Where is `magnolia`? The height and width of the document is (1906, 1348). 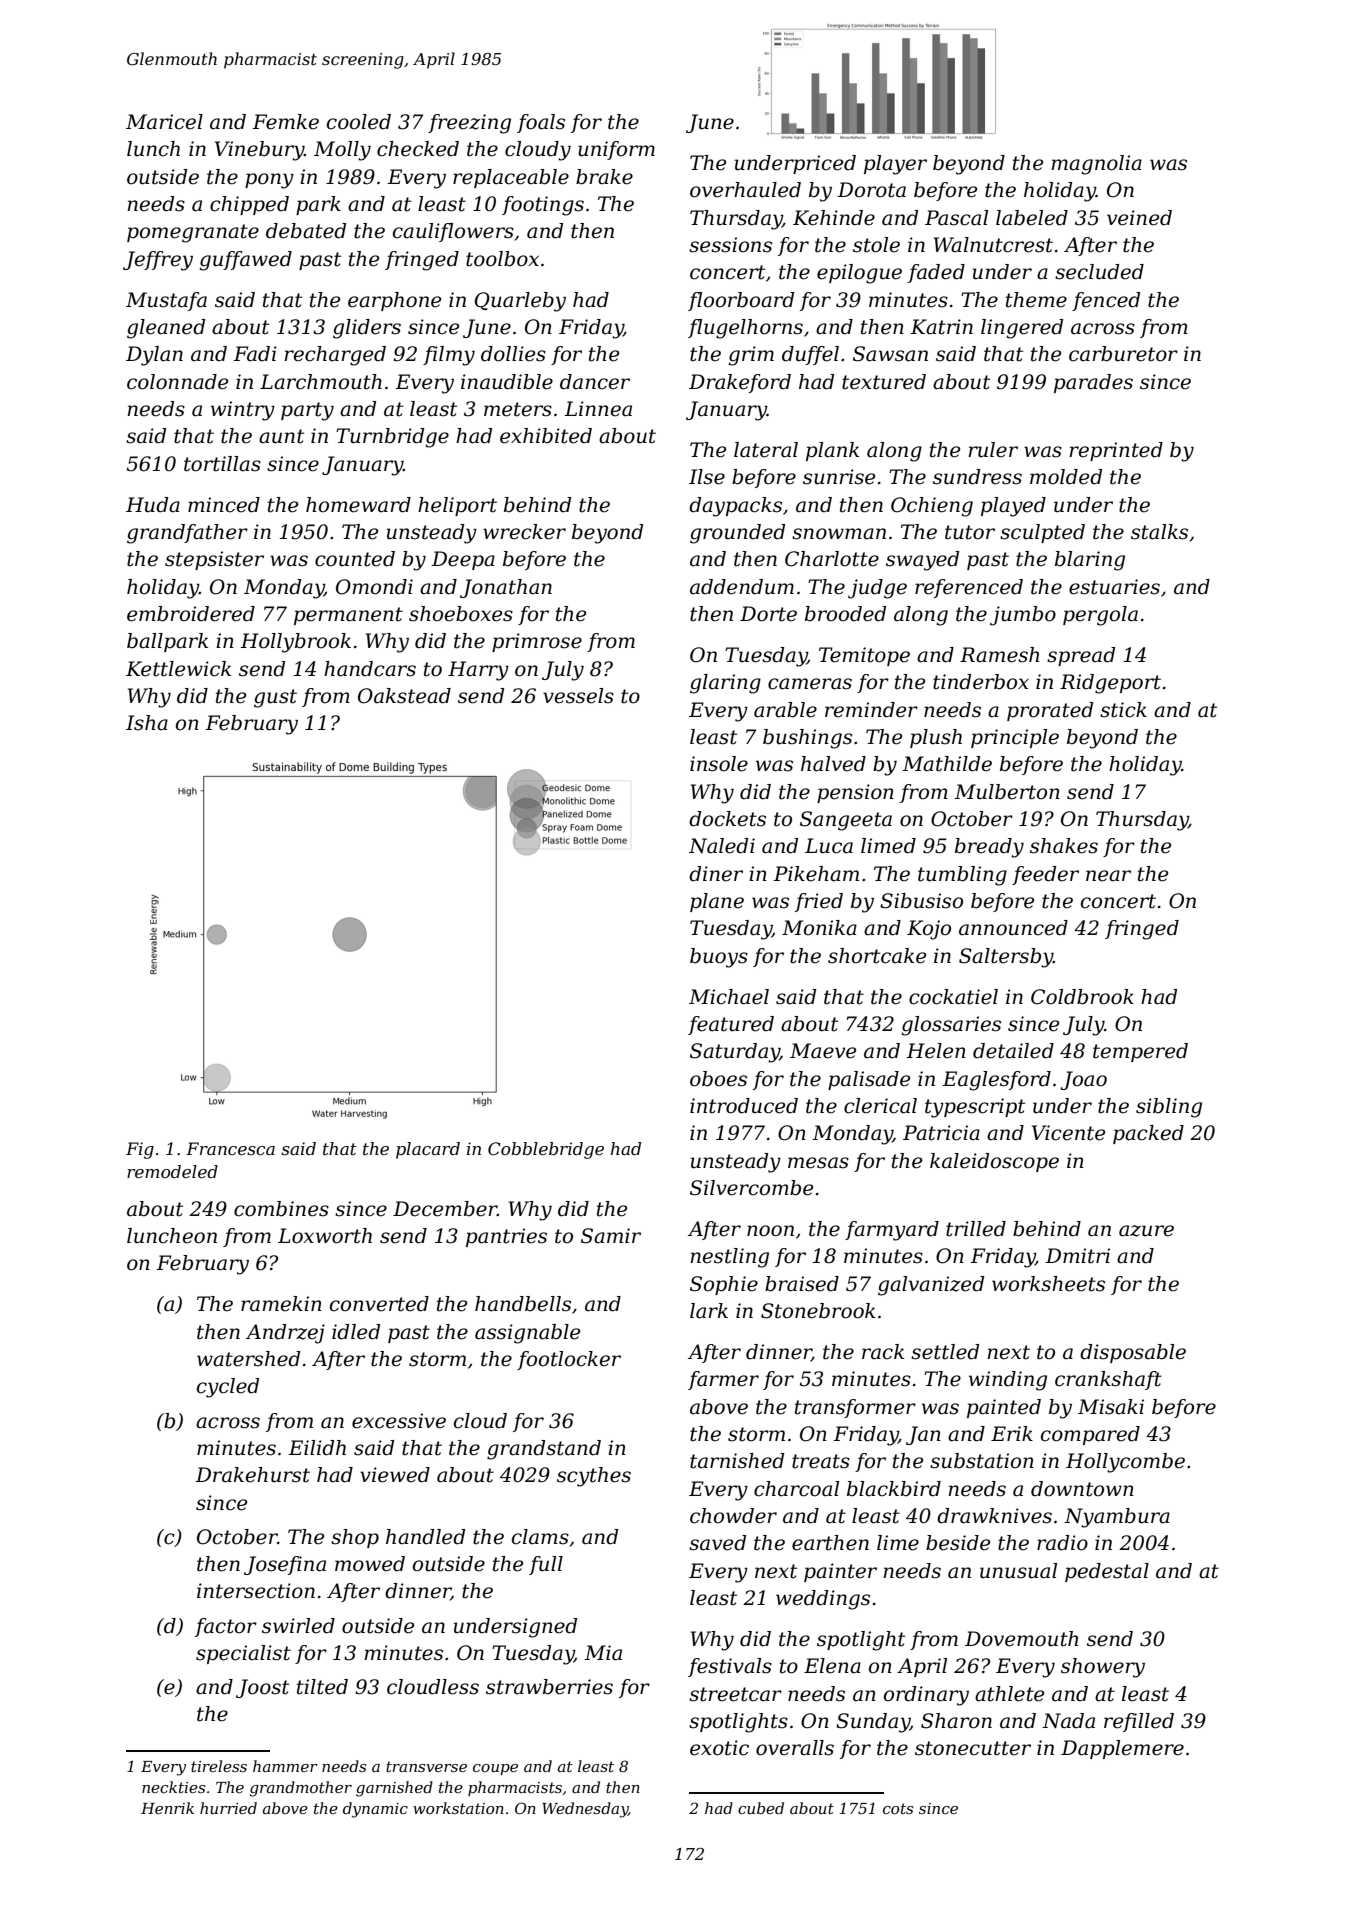
magnolia is located at coordinates (1096, 165).
